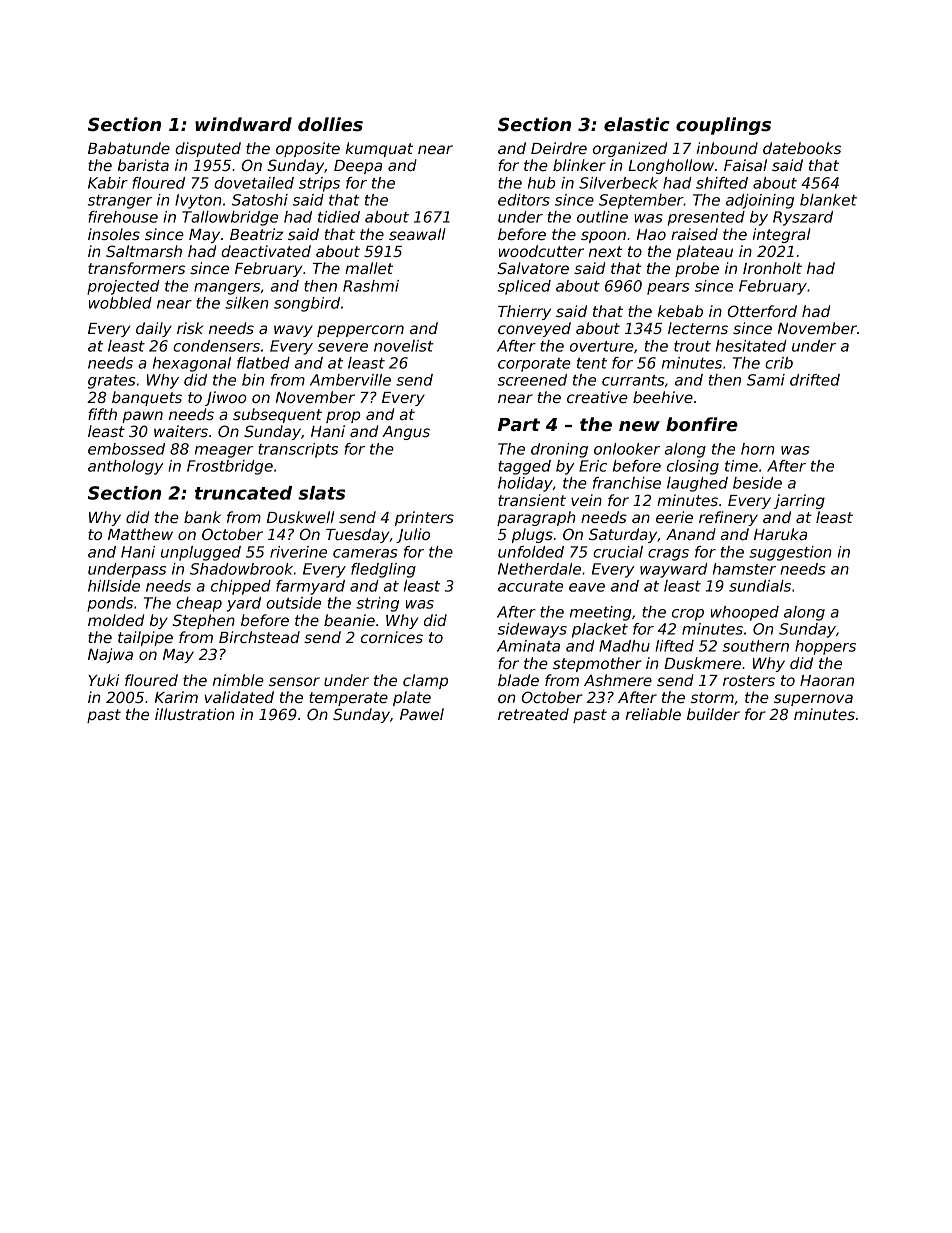  I want to click on unplugged, so click(201, 553).
